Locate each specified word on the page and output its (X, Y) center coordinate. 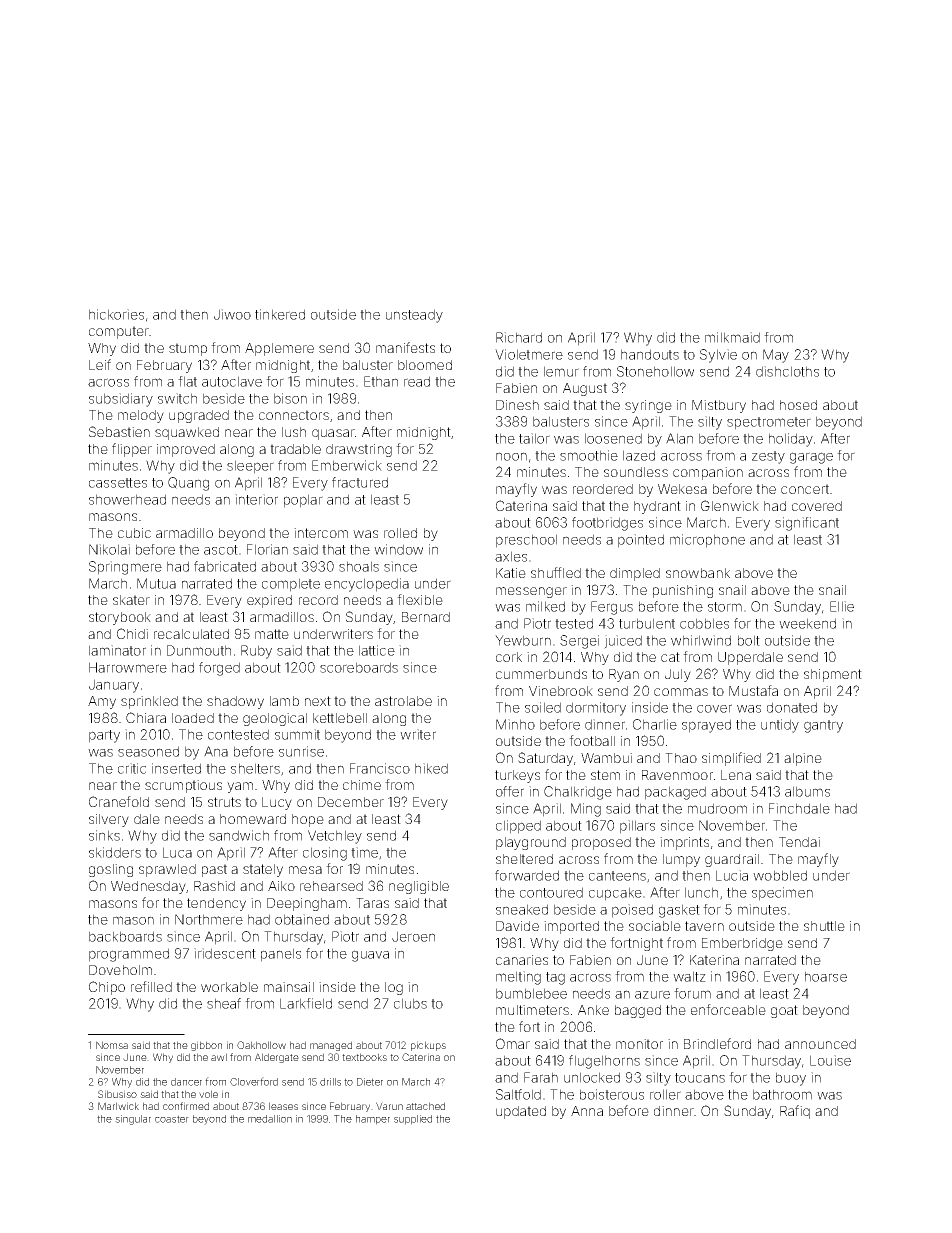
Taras (372, 903)
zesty (768, 457)
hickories (116, 314)
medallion (270, 1119)
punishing (683, 591)
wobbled (780, 875)
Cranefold (119, 801)
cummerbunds (541, 674)
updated (521, 1112)
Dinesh (517, 405)
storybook (120, 618)
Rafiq (795, 1112)
